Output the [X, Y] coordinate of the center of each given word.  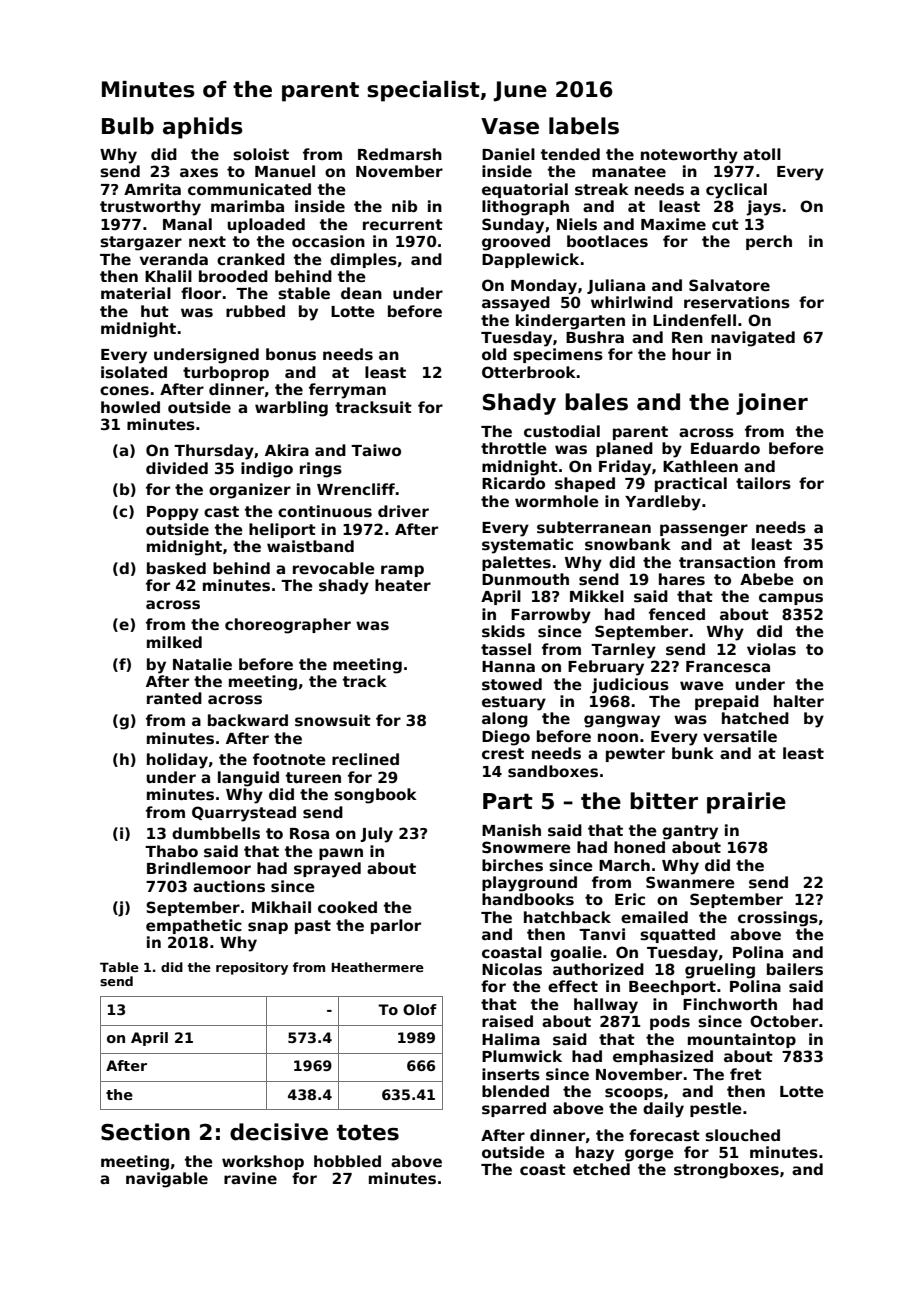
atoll [762, 154]
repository [252, 968]
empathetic [194, 926]
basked [176, 568]
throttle [514, 448]
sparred [514, 1109]
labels [584, 126]
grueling [720, 971]
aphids [203, 128]
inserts [511, 1074]
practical [691, 484]
